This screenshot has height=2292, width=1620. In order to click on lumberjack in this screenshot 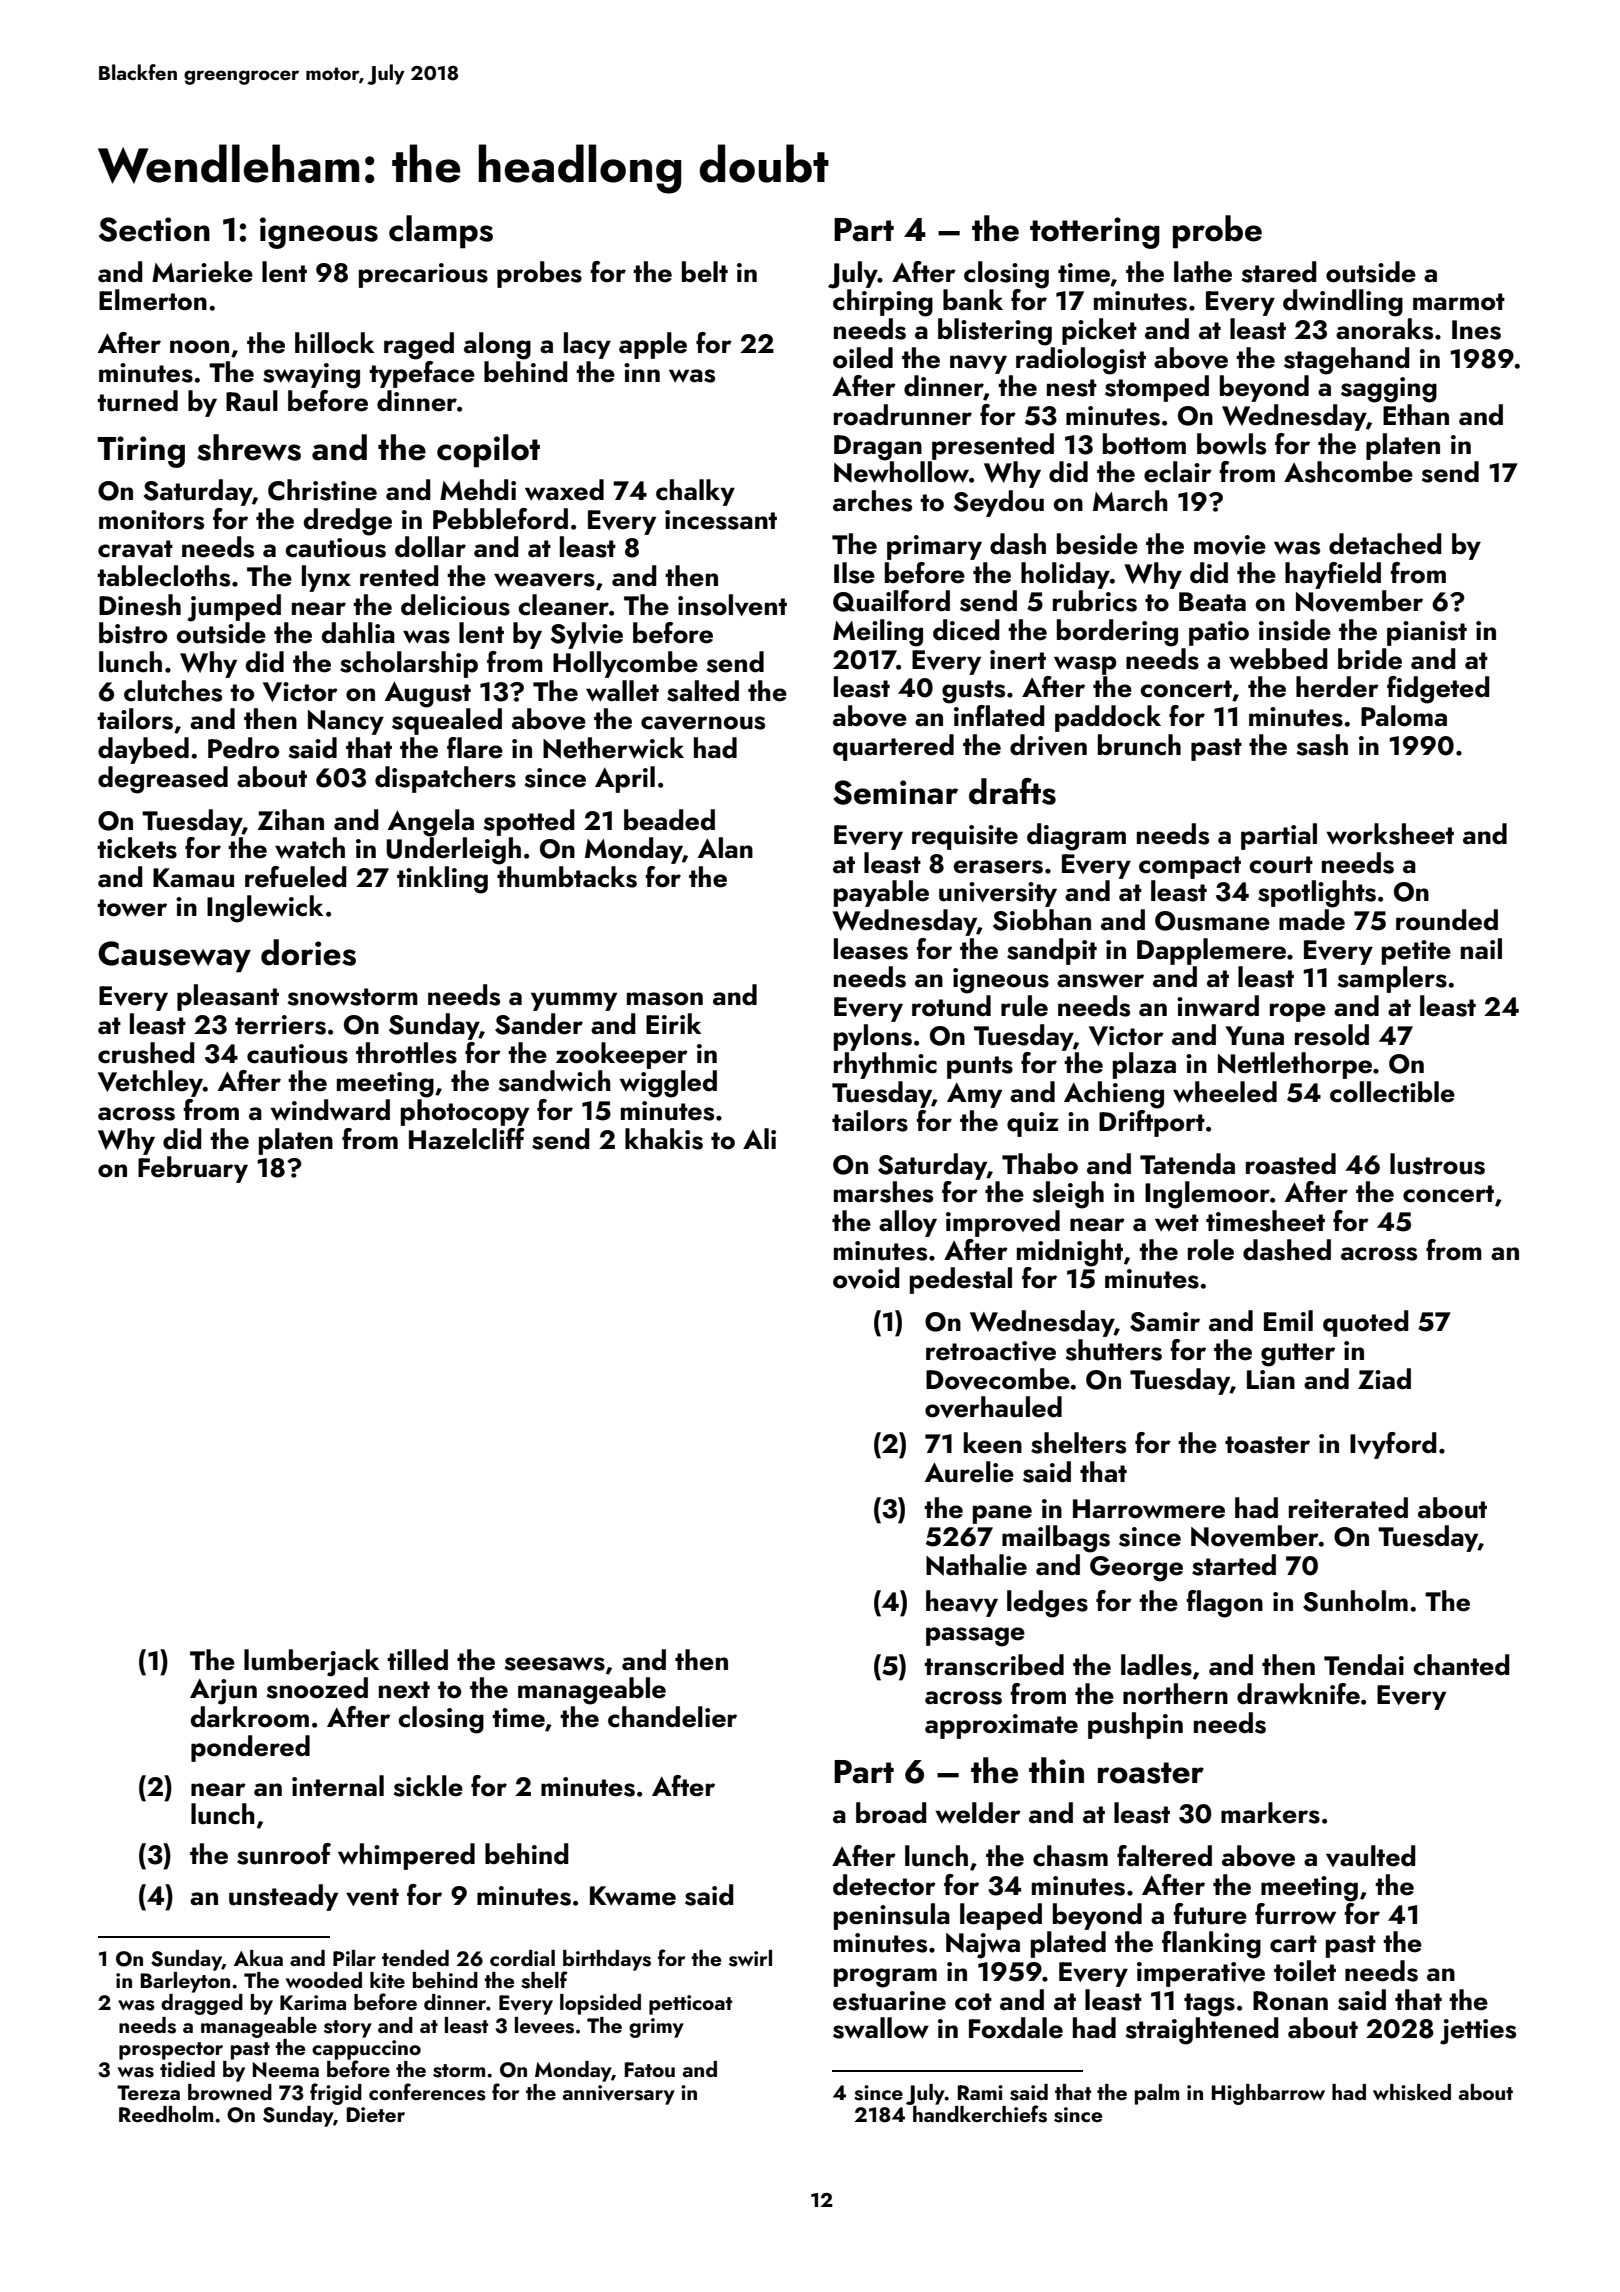, I will do `click(311, 1663)`.
